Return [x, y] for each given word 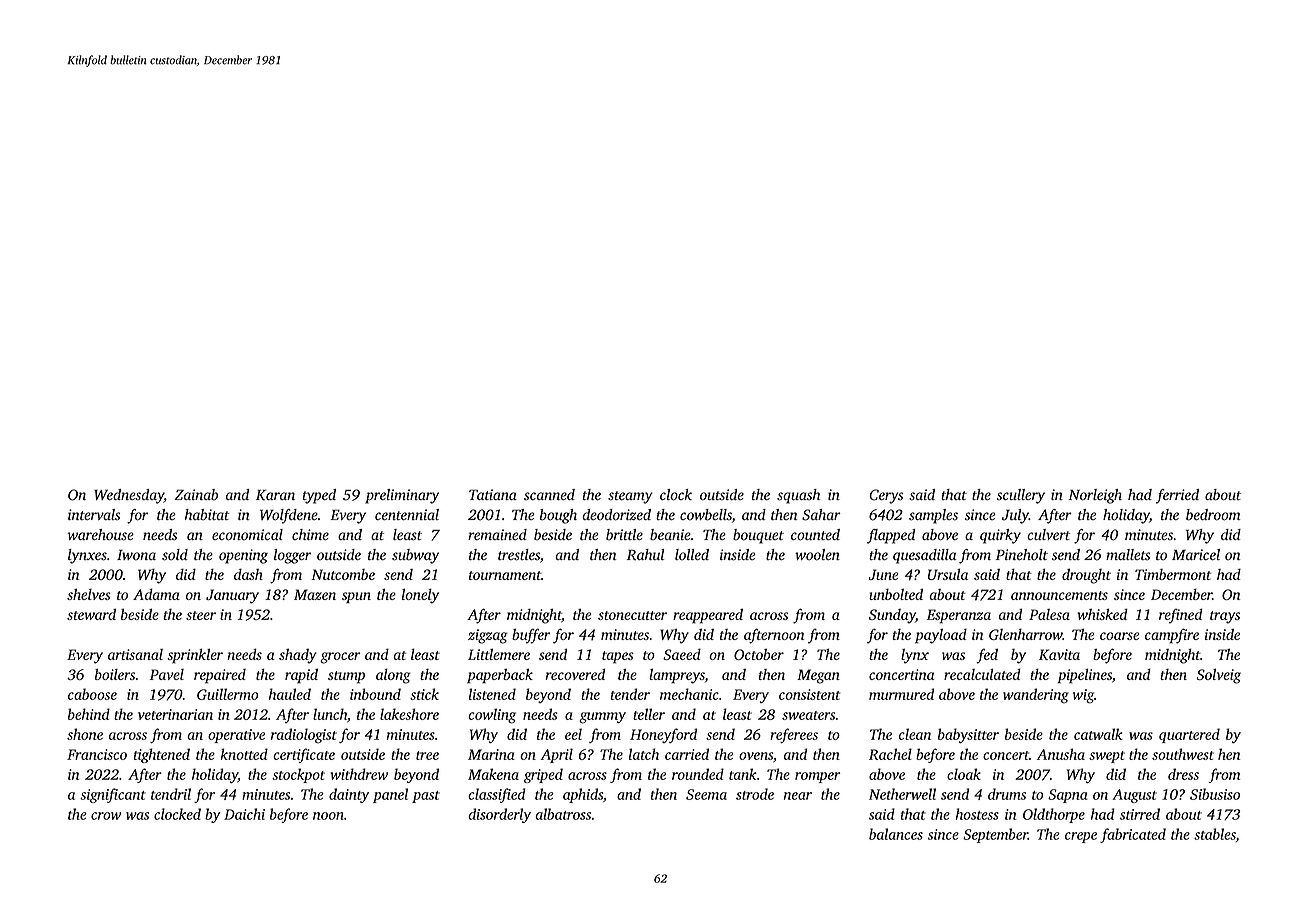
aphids [583, 795]
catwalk [1098, 734]
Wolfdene [289, 516]
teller [649, 714]
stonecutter [632, 615]
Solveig [1219, 676]
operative [236, 736]
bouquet [758, 536]
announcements [1059, 595]
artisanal [135, 654]
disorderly [499, 815]
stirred [1140, 814]
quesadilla [924, 556]
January [232, 596]
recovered [575, 674]
